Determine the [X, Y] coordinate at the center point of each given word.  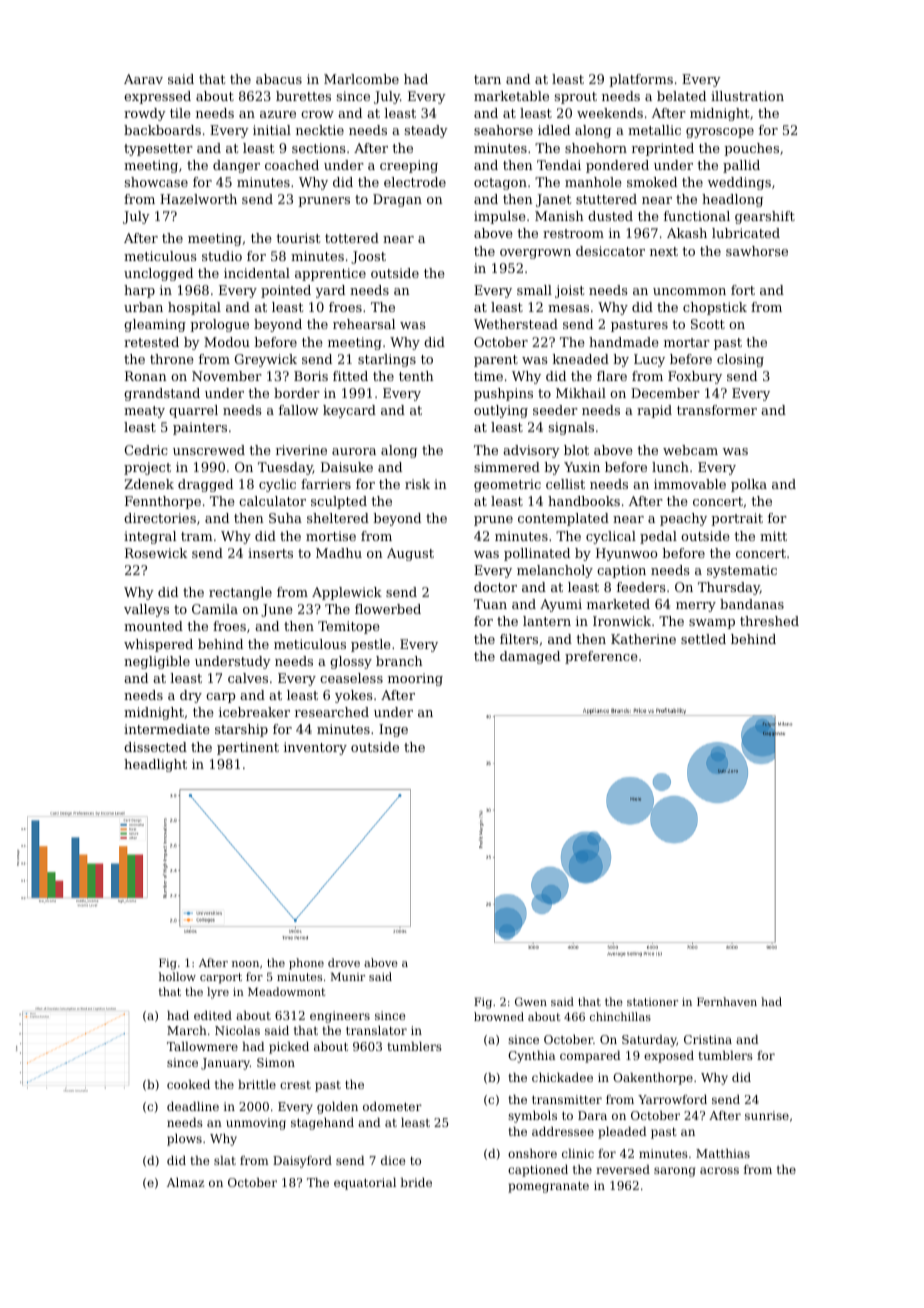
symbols [532, 1117]
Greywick [266, 360]
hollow [177, 976]
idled [554, 130]
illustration [747, 96]
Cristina [708, 1039]
